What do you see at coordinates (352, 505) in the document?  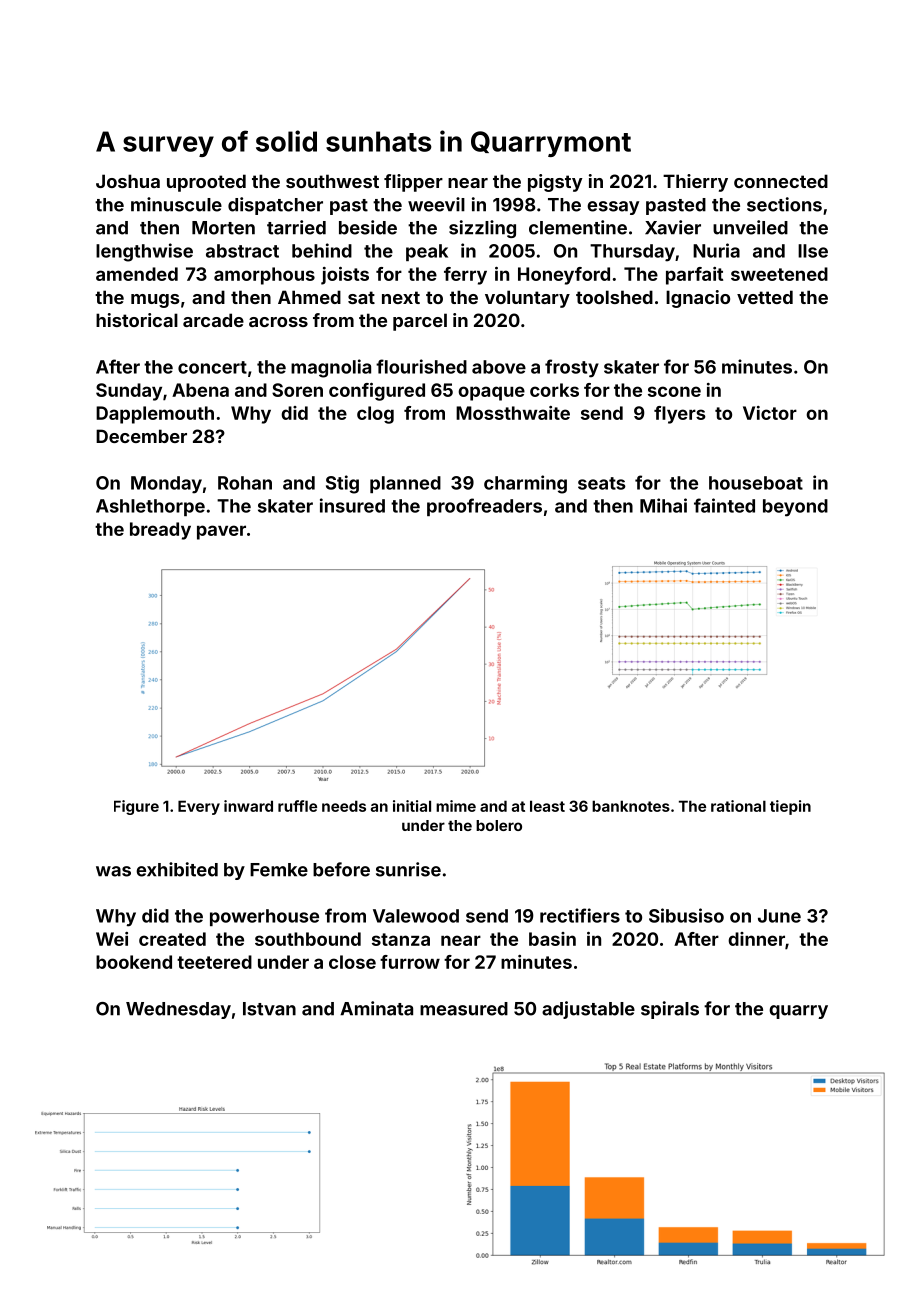 I see `insured` at bounding box center [352, 505].
